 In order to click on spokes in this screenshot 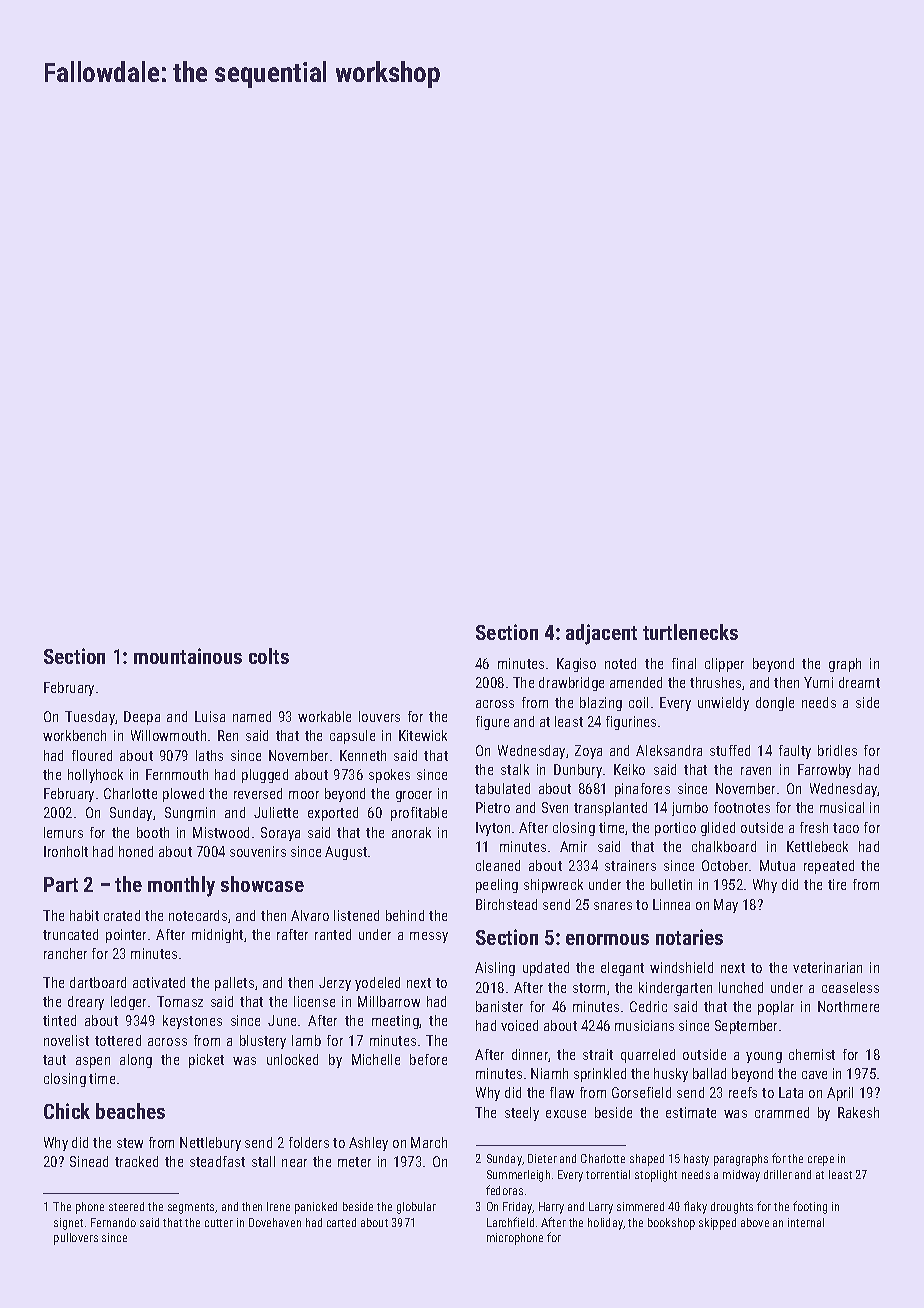, I will do `click(389, 776)`.
